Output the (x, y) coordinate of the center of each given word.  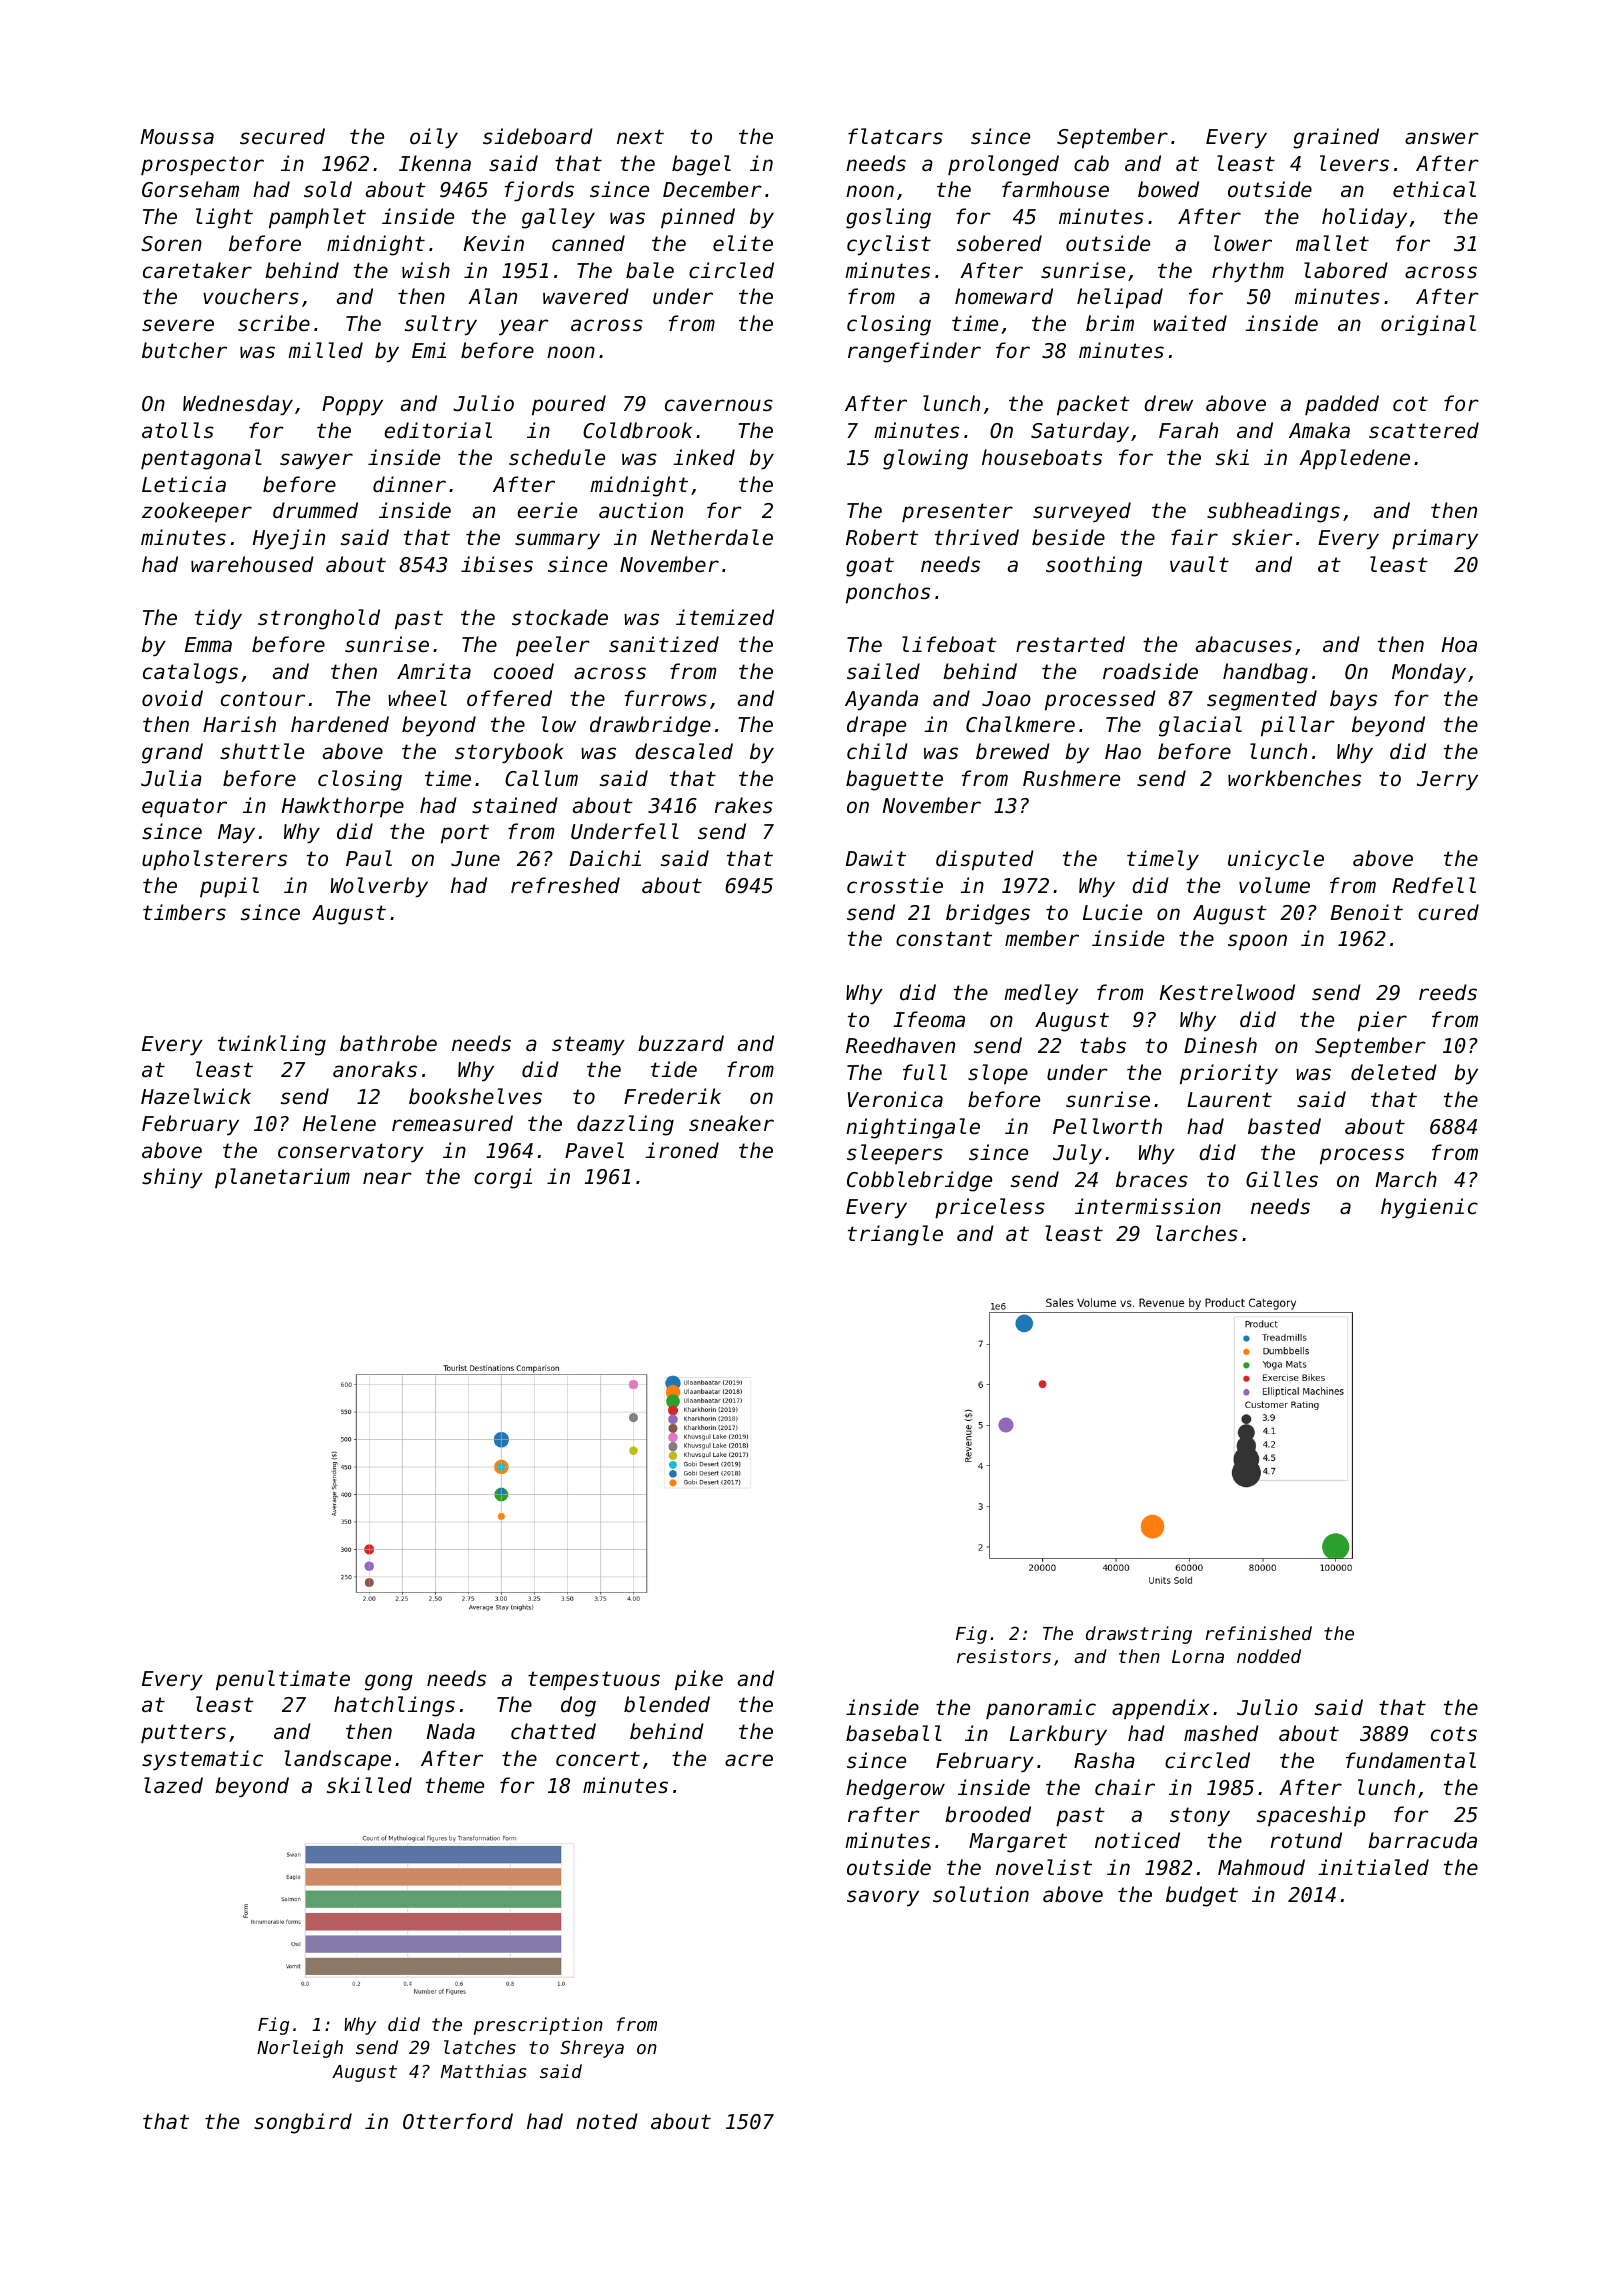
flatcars (895, 136)
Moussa (177, 137)
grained (1336, 138)
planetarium (282, 1178)
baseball (894, 1733)
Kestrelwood (1227, 992)
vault (1199, 564)
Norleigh (300, 2049)
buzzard (681, 1043)
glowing (925, 459)
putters (183, 1734)
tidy (218, 619)
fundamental (1411, 1760)
